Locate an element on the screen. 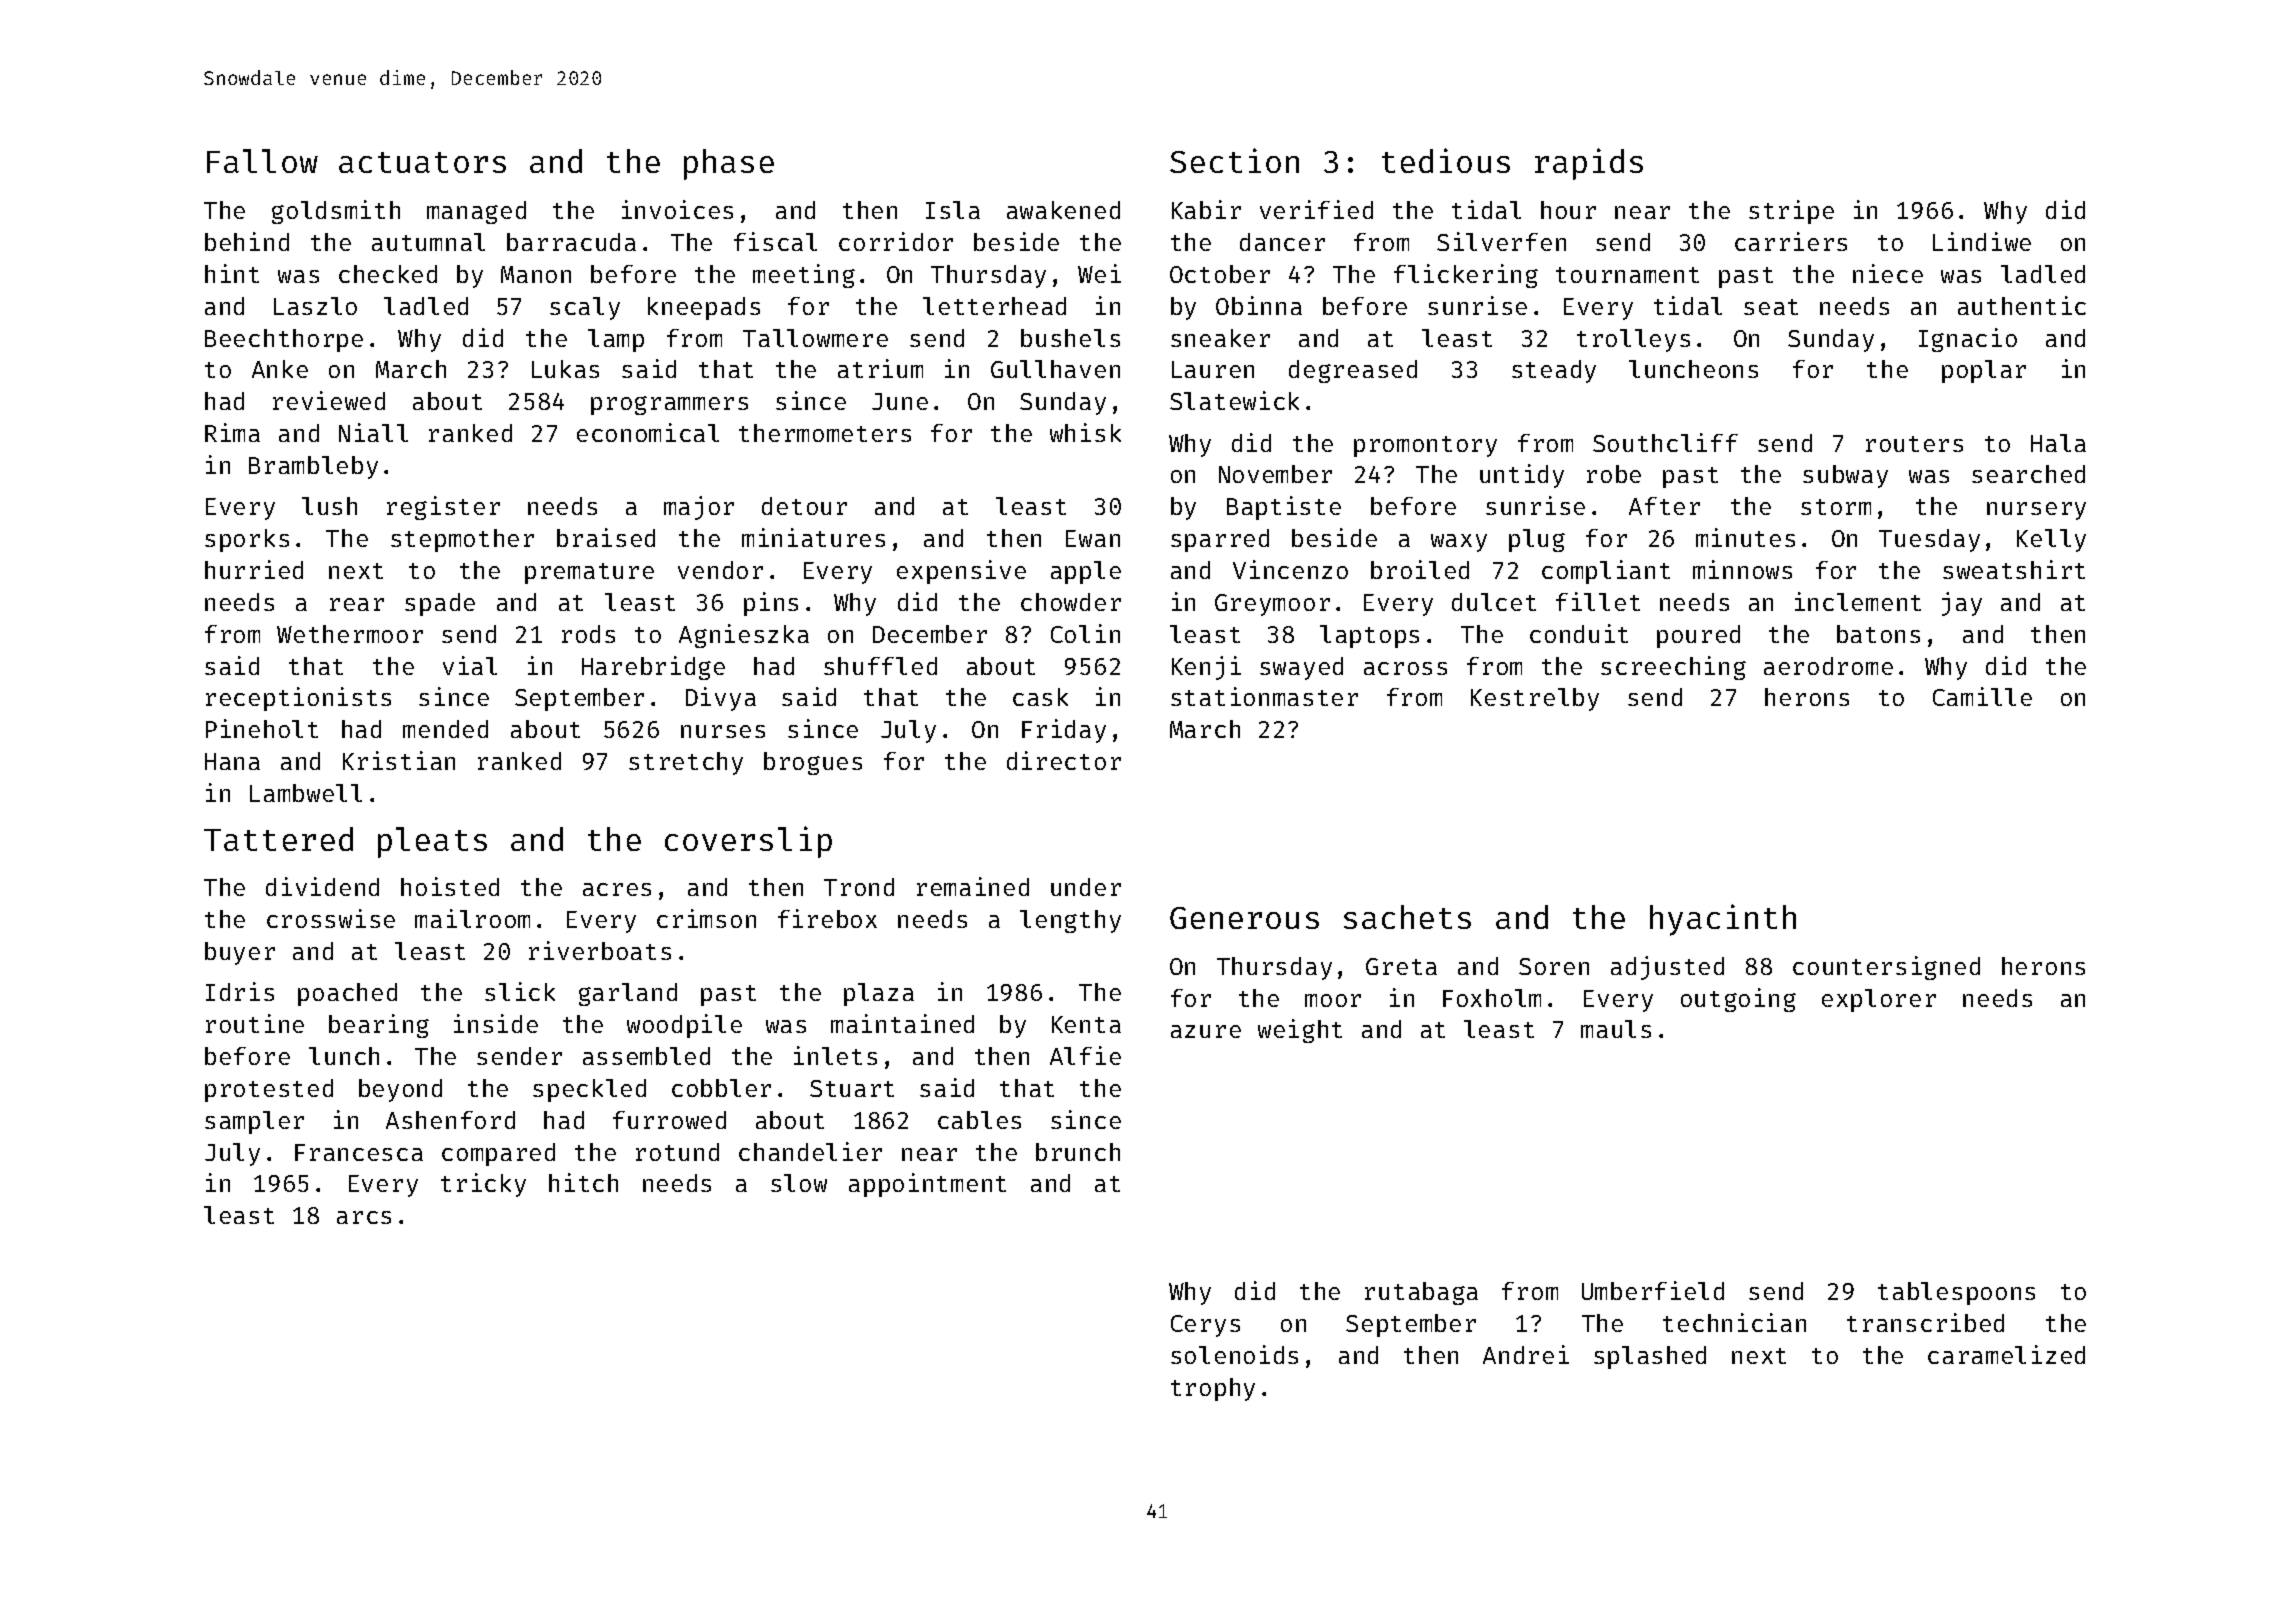 This screenshot has height=1620, width=2292. chandelier is located at coordinates (810, 1151).
